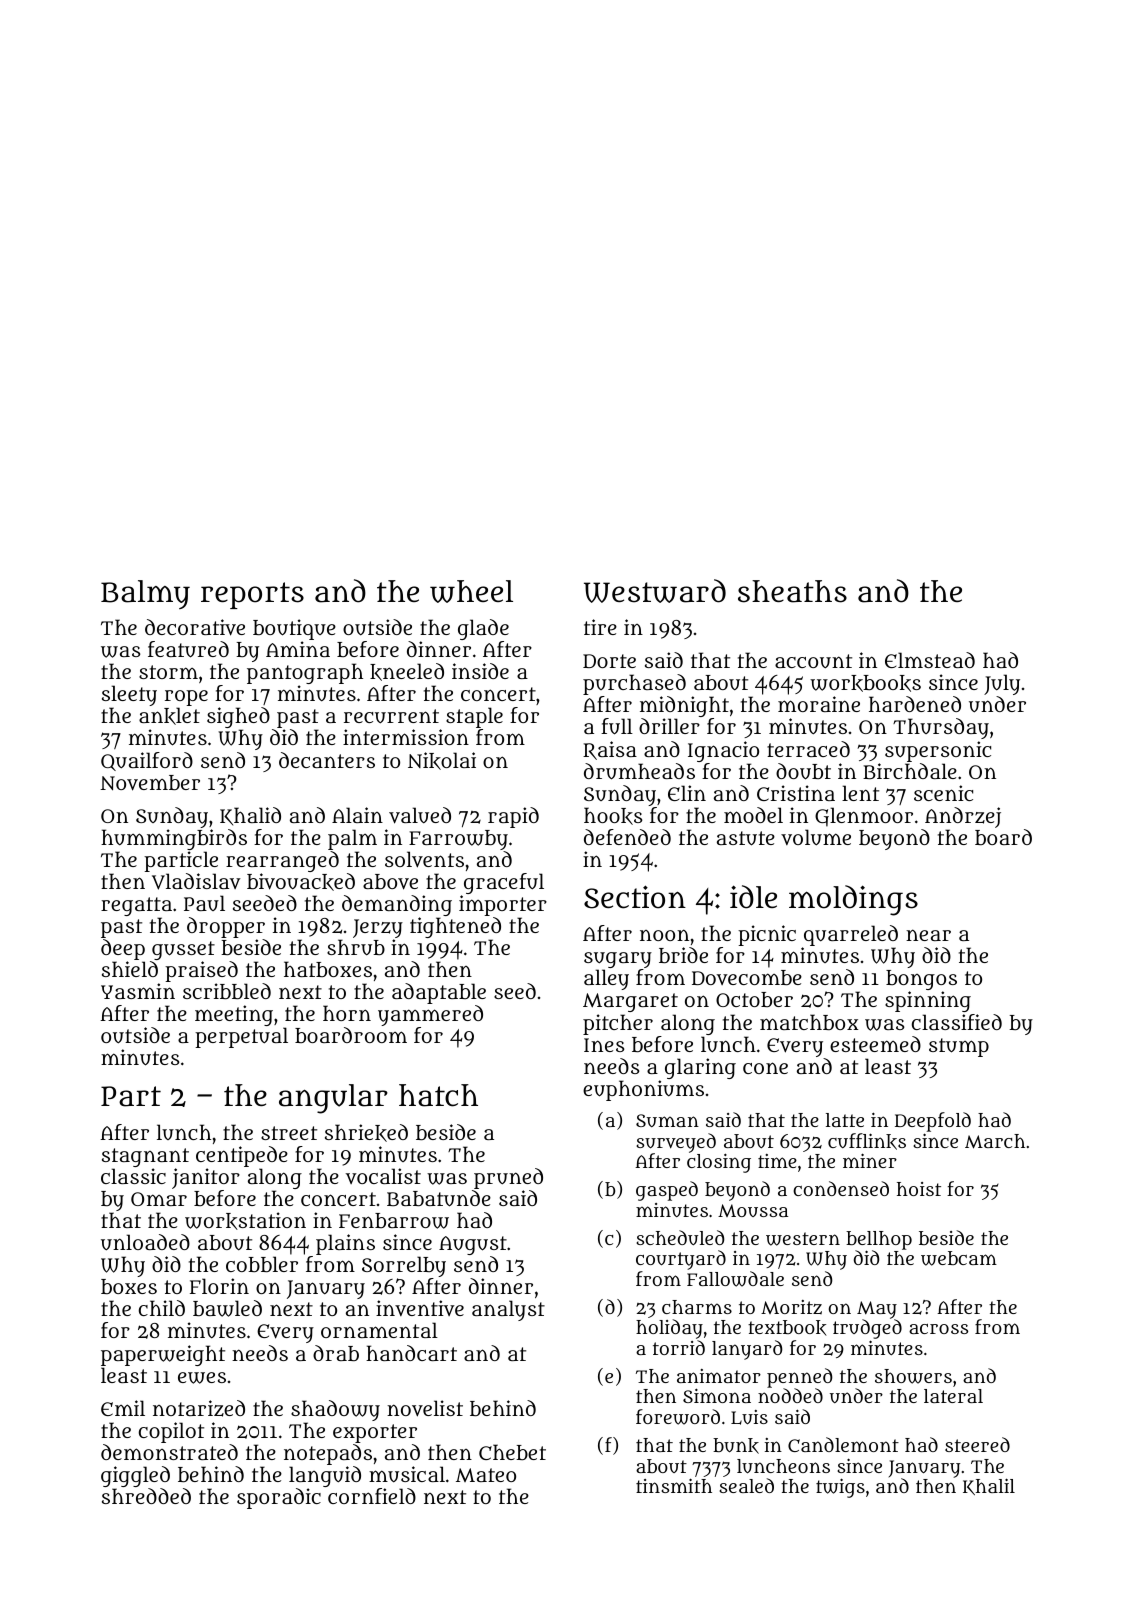 Image resolution: width=1134 pixels, height=1603 pixels. Describe the element at coordinates (130, 969) in the image. I see `shield` at that location.
